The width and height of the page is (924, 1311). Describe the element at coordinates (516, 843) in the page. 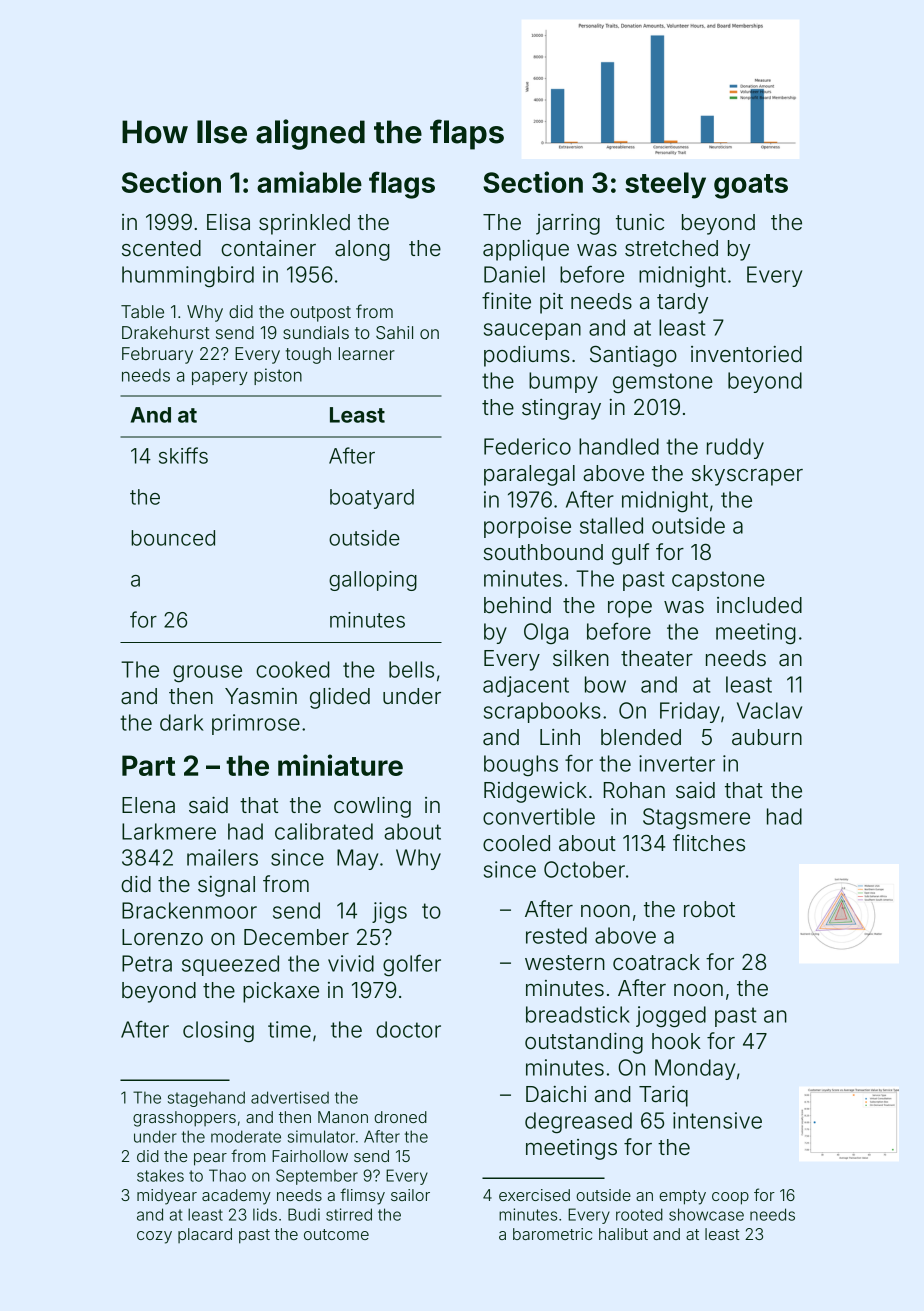

I see `cooled` at that location.
